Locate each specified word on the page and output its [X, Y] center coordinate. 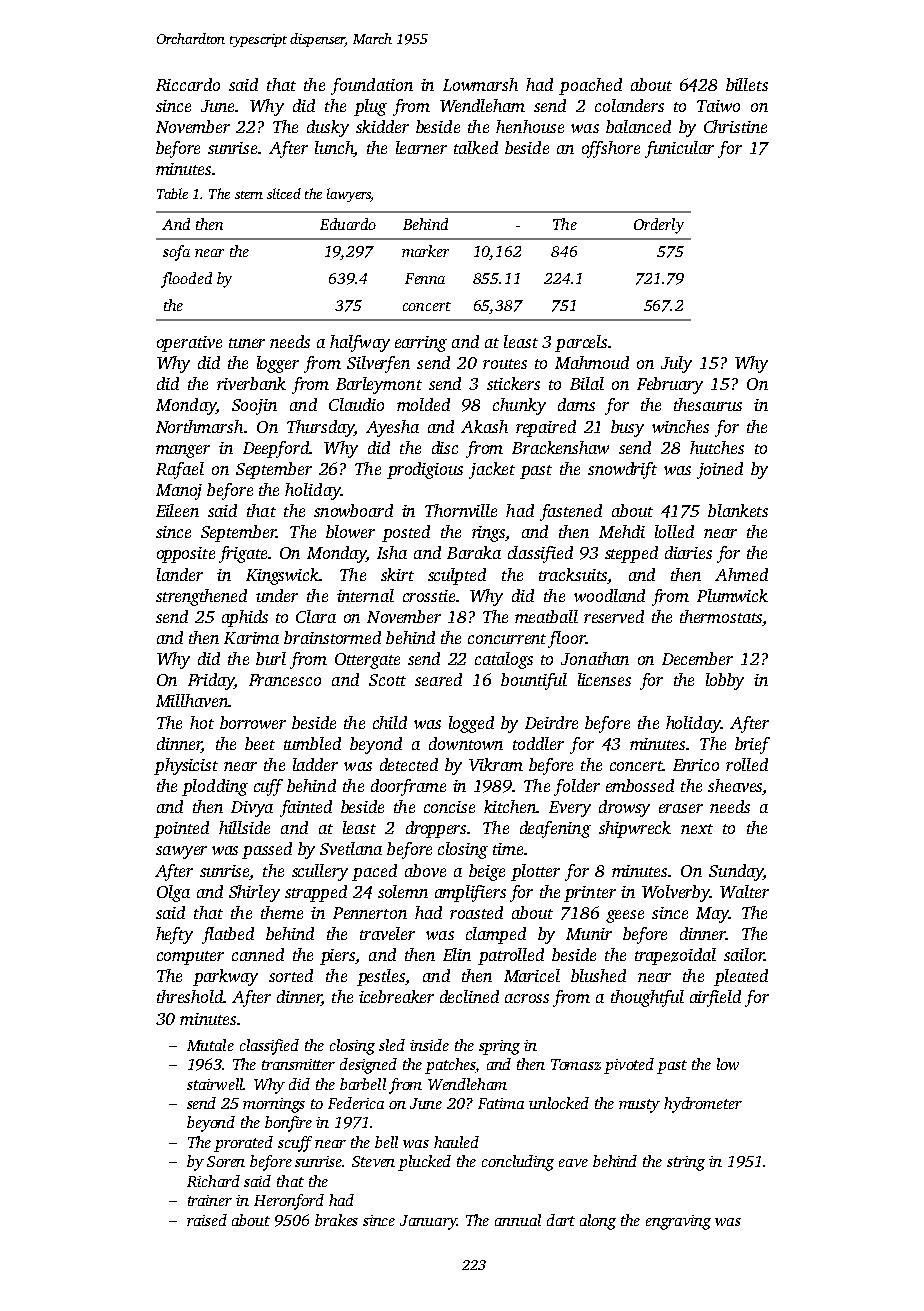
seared [438, 679]
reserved [614, 616]
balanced [638, 126]
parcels [581, 343]
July [676, 364]
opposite [186, 555]
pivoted [629, 1066]
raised [207, 1220]
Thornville [461, 510]
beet [260, 743]
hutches [717, 447]
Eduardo [348, 224]
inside [429, 1045]
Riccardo [188, 84]
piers [337, 957]
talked [476, 147]
